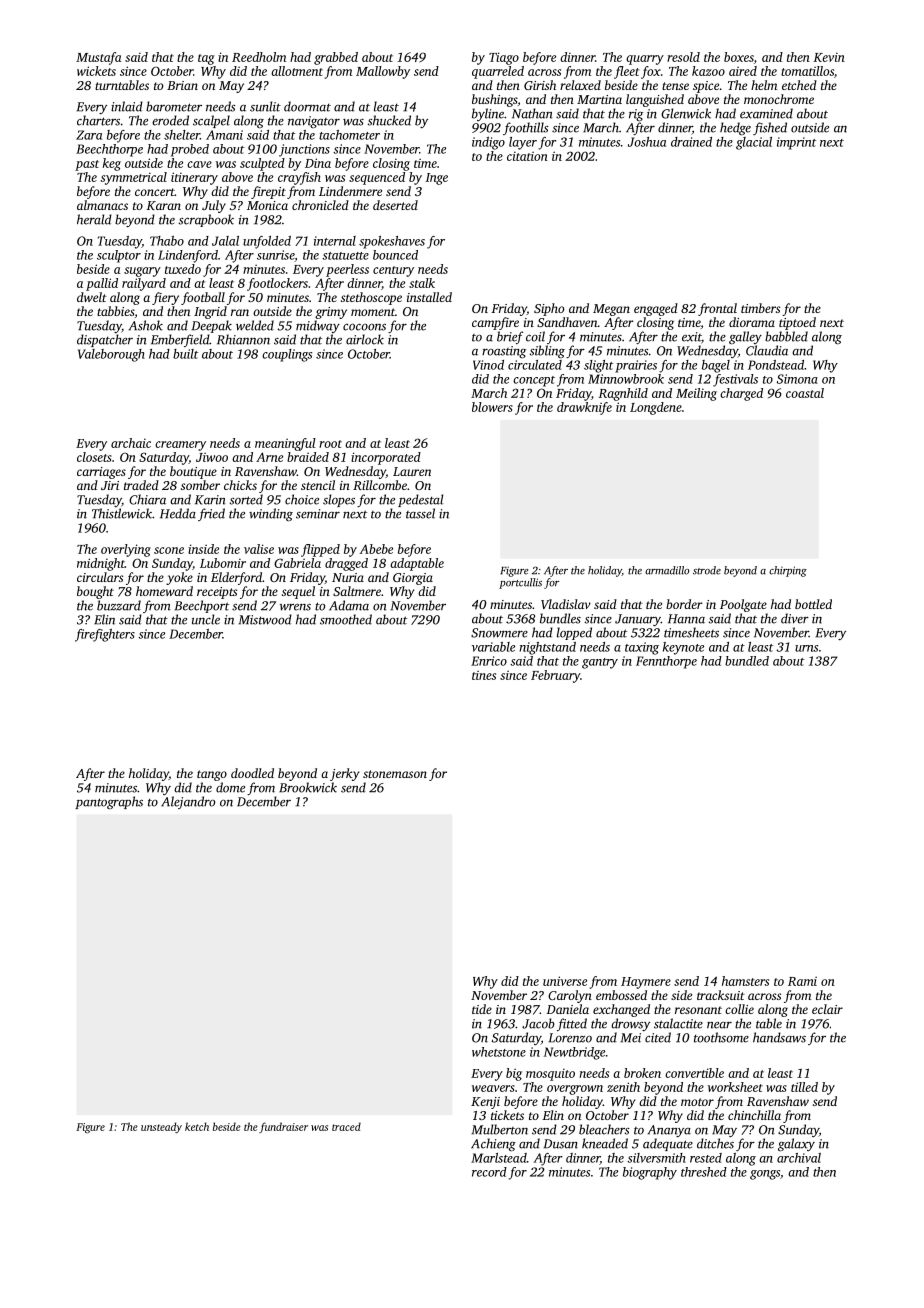 Image resolution: width=924 pixels, height=1308 pixels. I want to click on ketch, so click(197, 1126).
